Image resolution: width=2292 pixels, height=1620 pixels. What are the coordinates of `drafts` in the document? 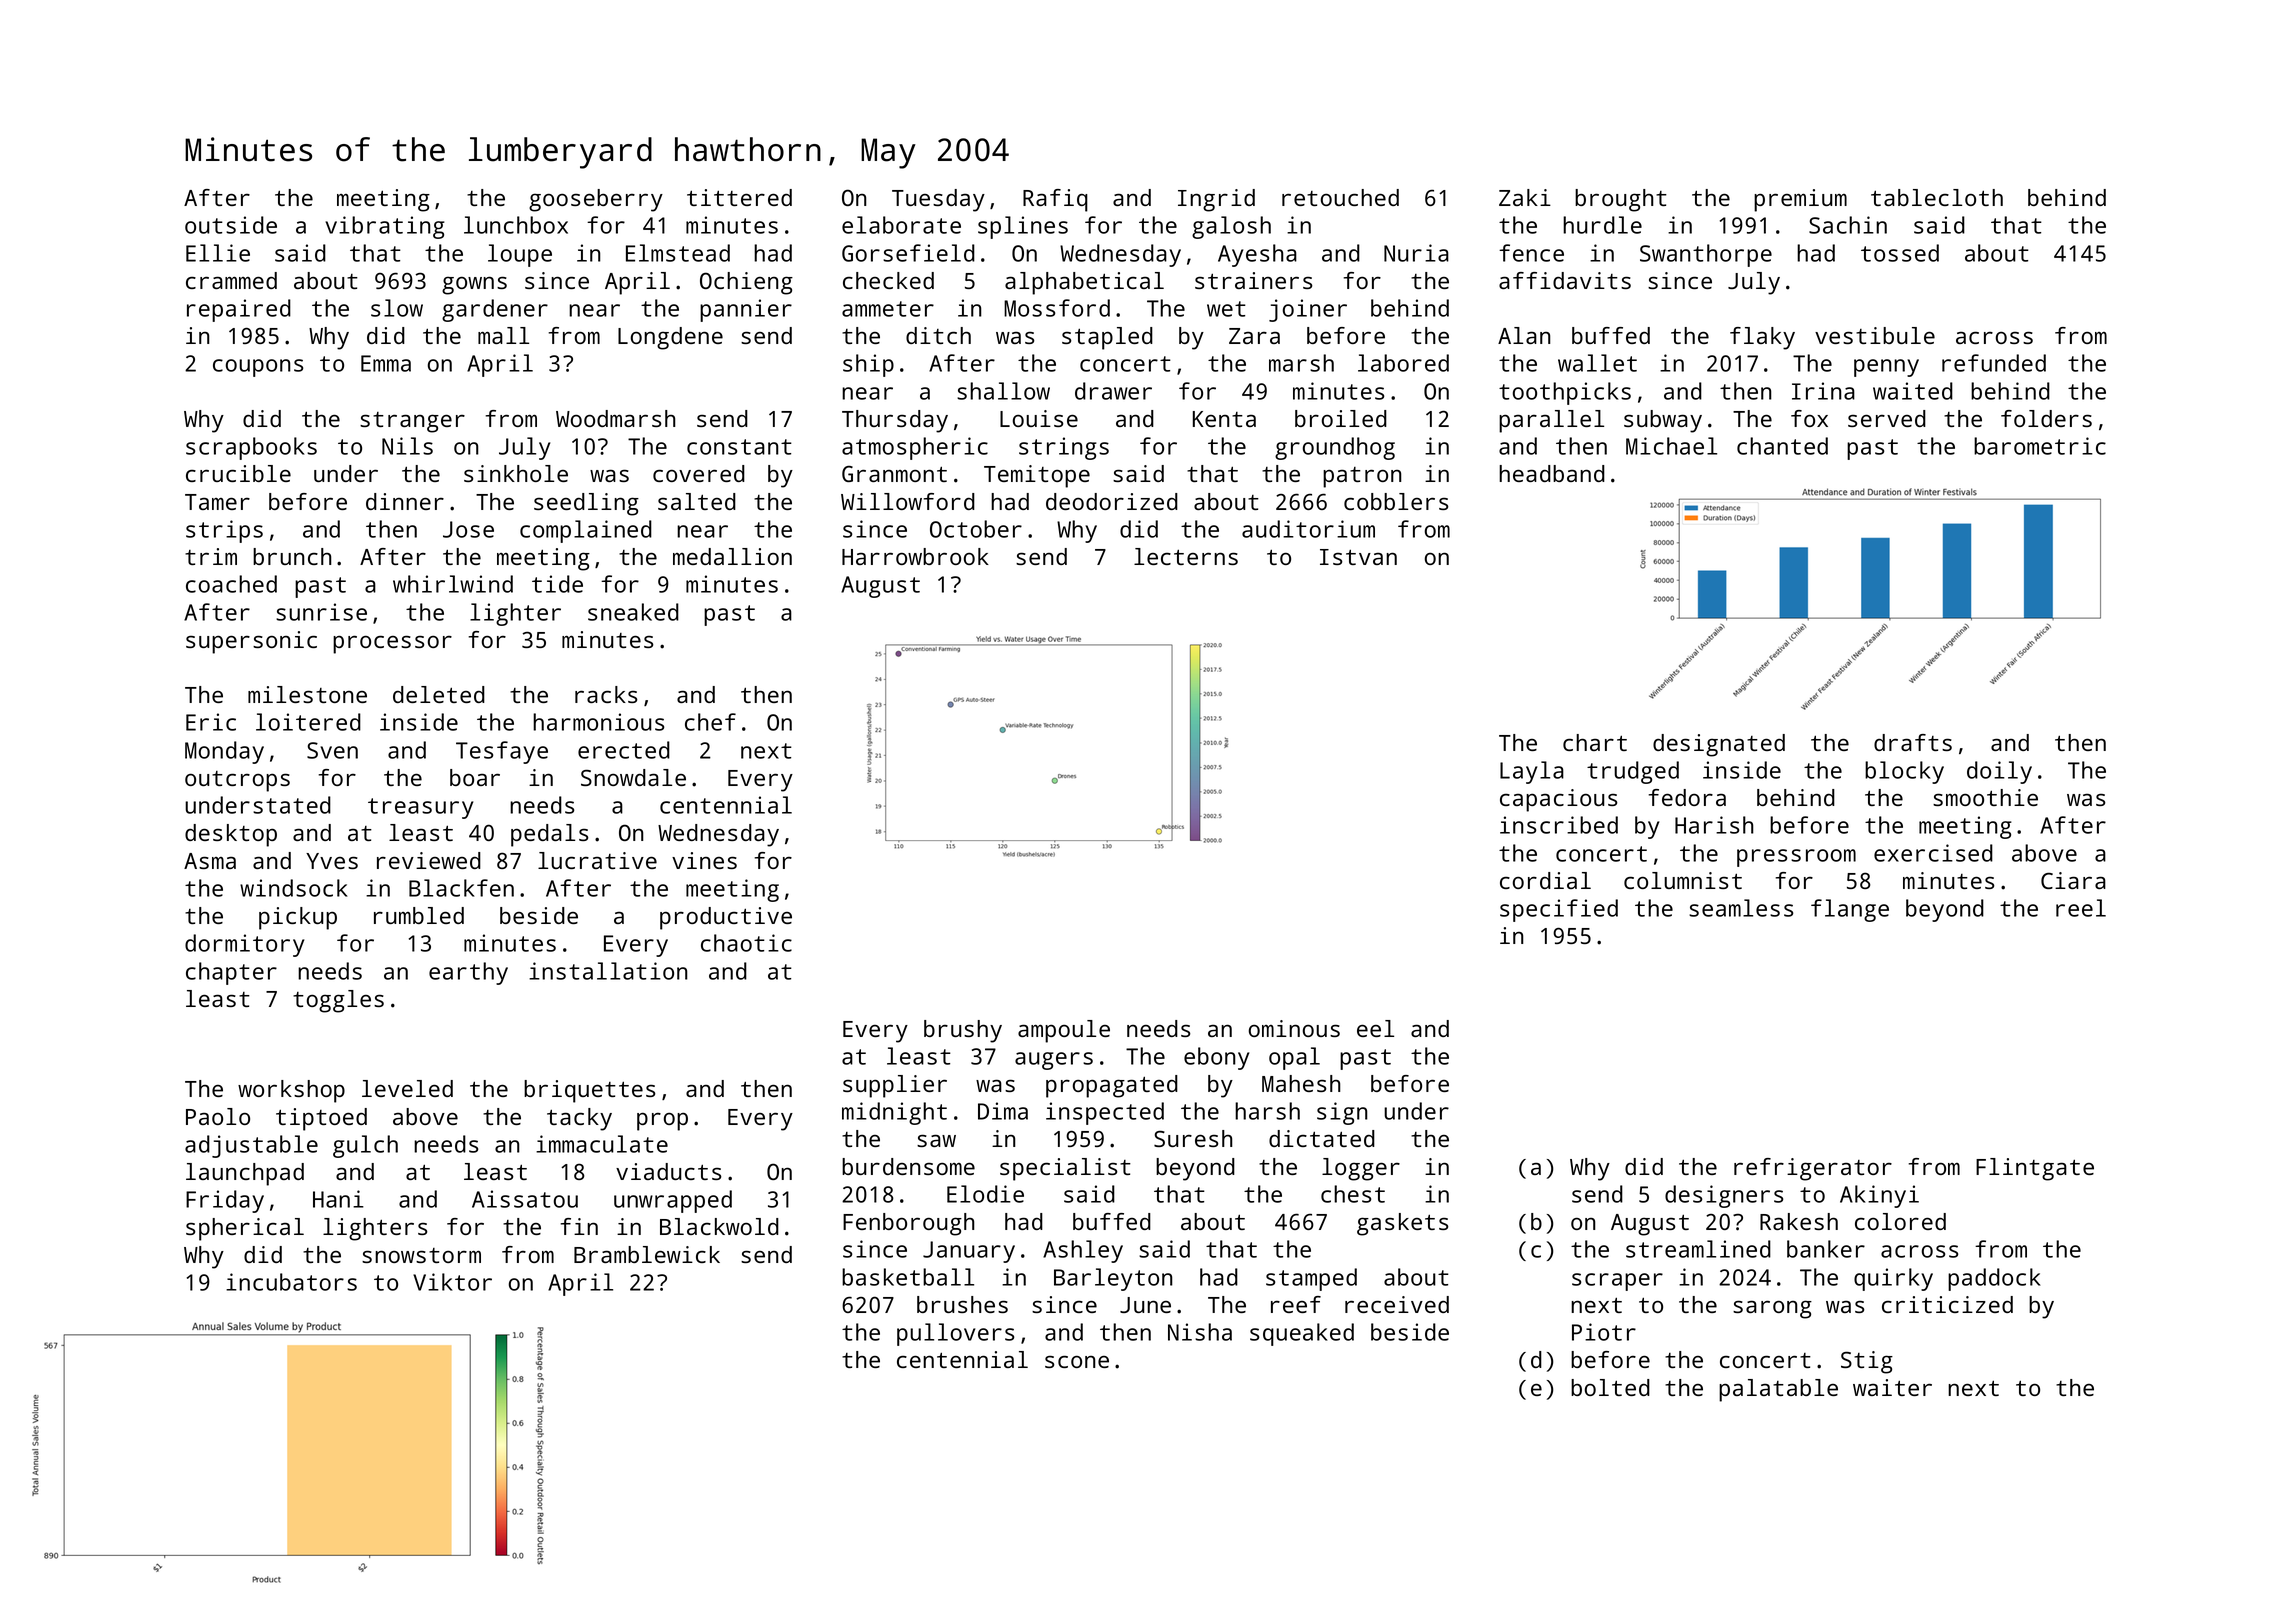 It's located at (1913, 742).
